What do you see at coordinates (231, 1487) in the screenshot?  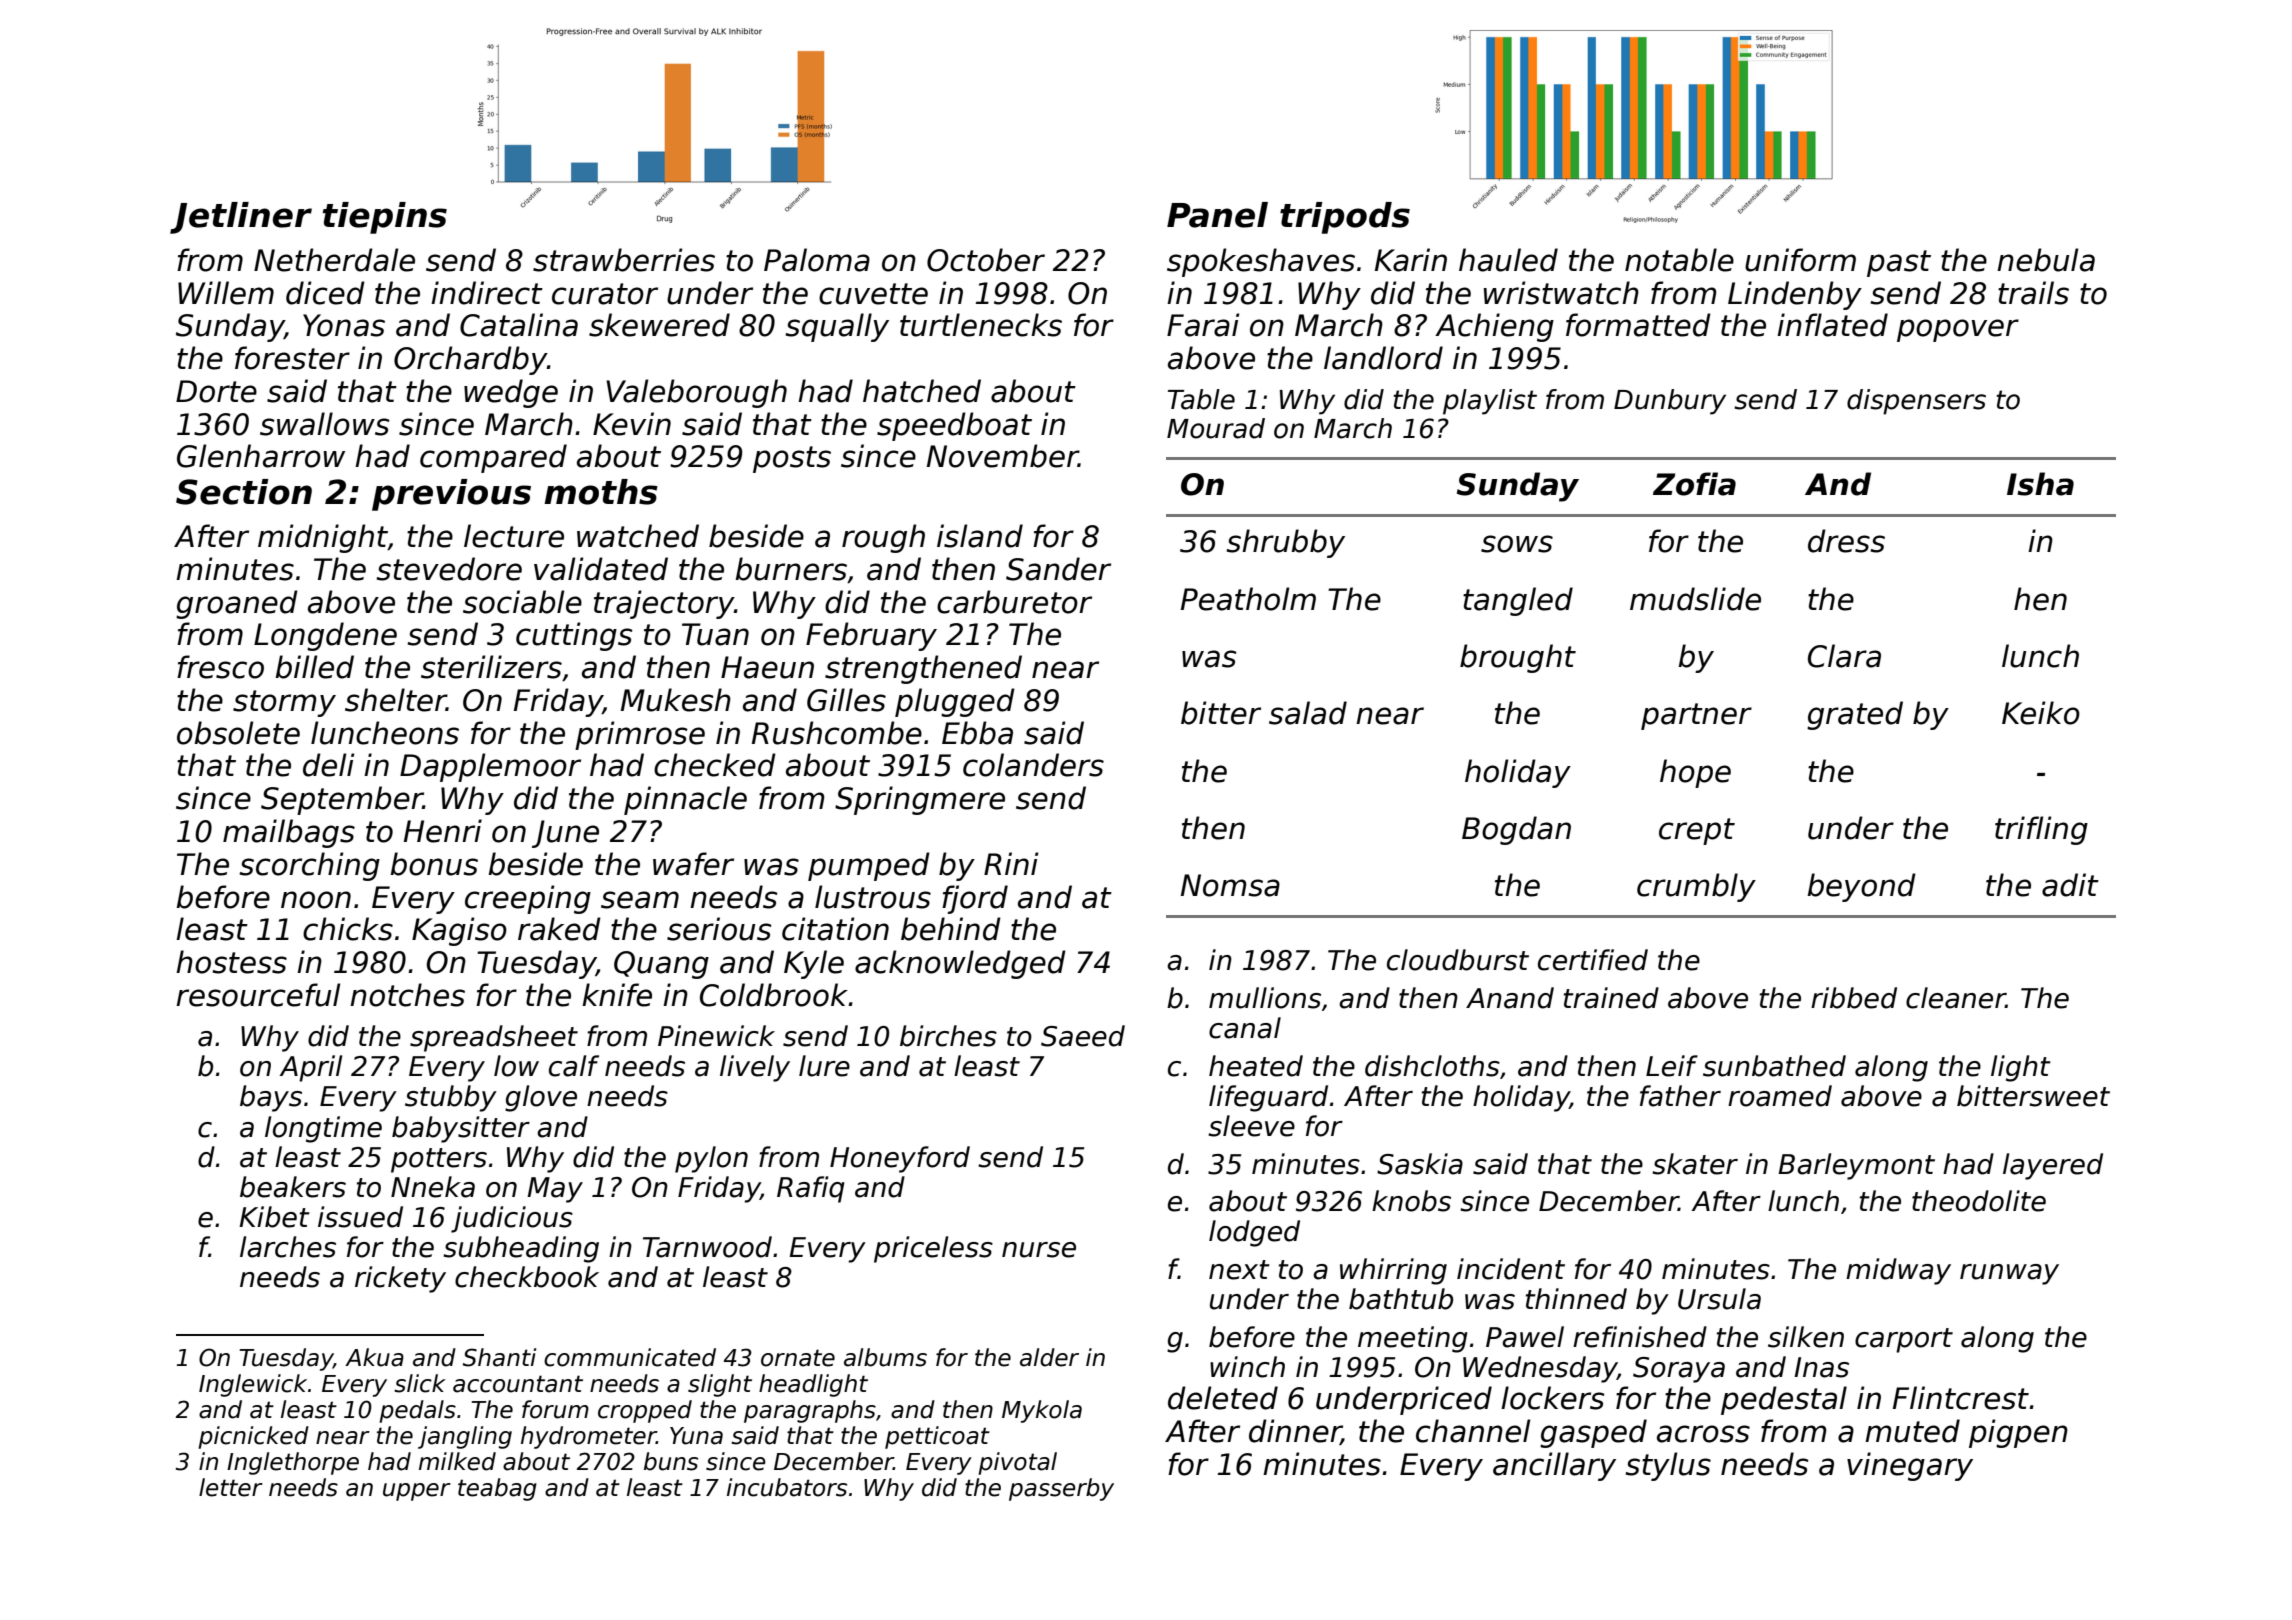 I see `letter` at bounding box center [231, 1487].
